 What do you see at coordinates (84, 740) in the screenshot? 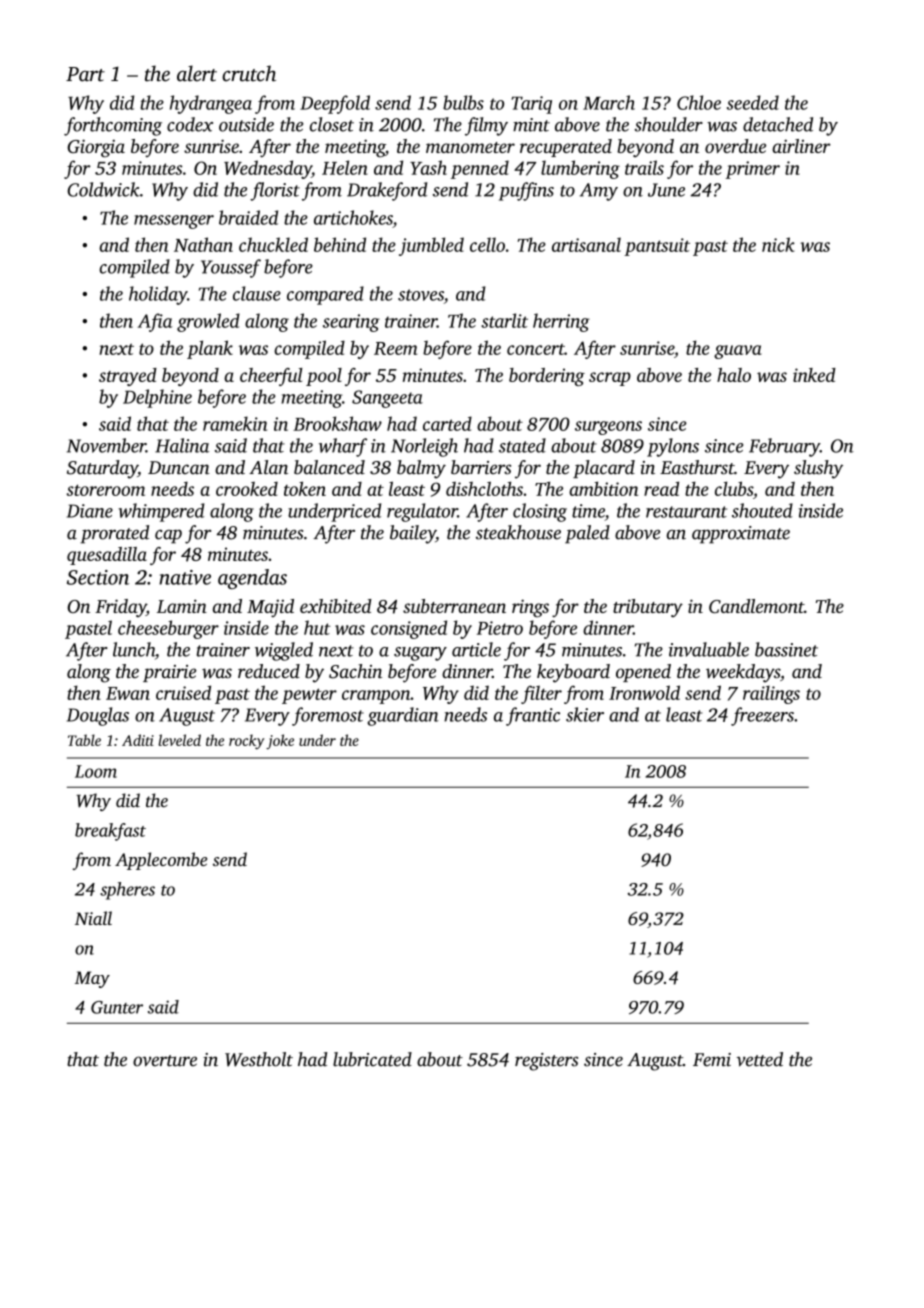
I see `Table` at bounding box center [84, 740].
